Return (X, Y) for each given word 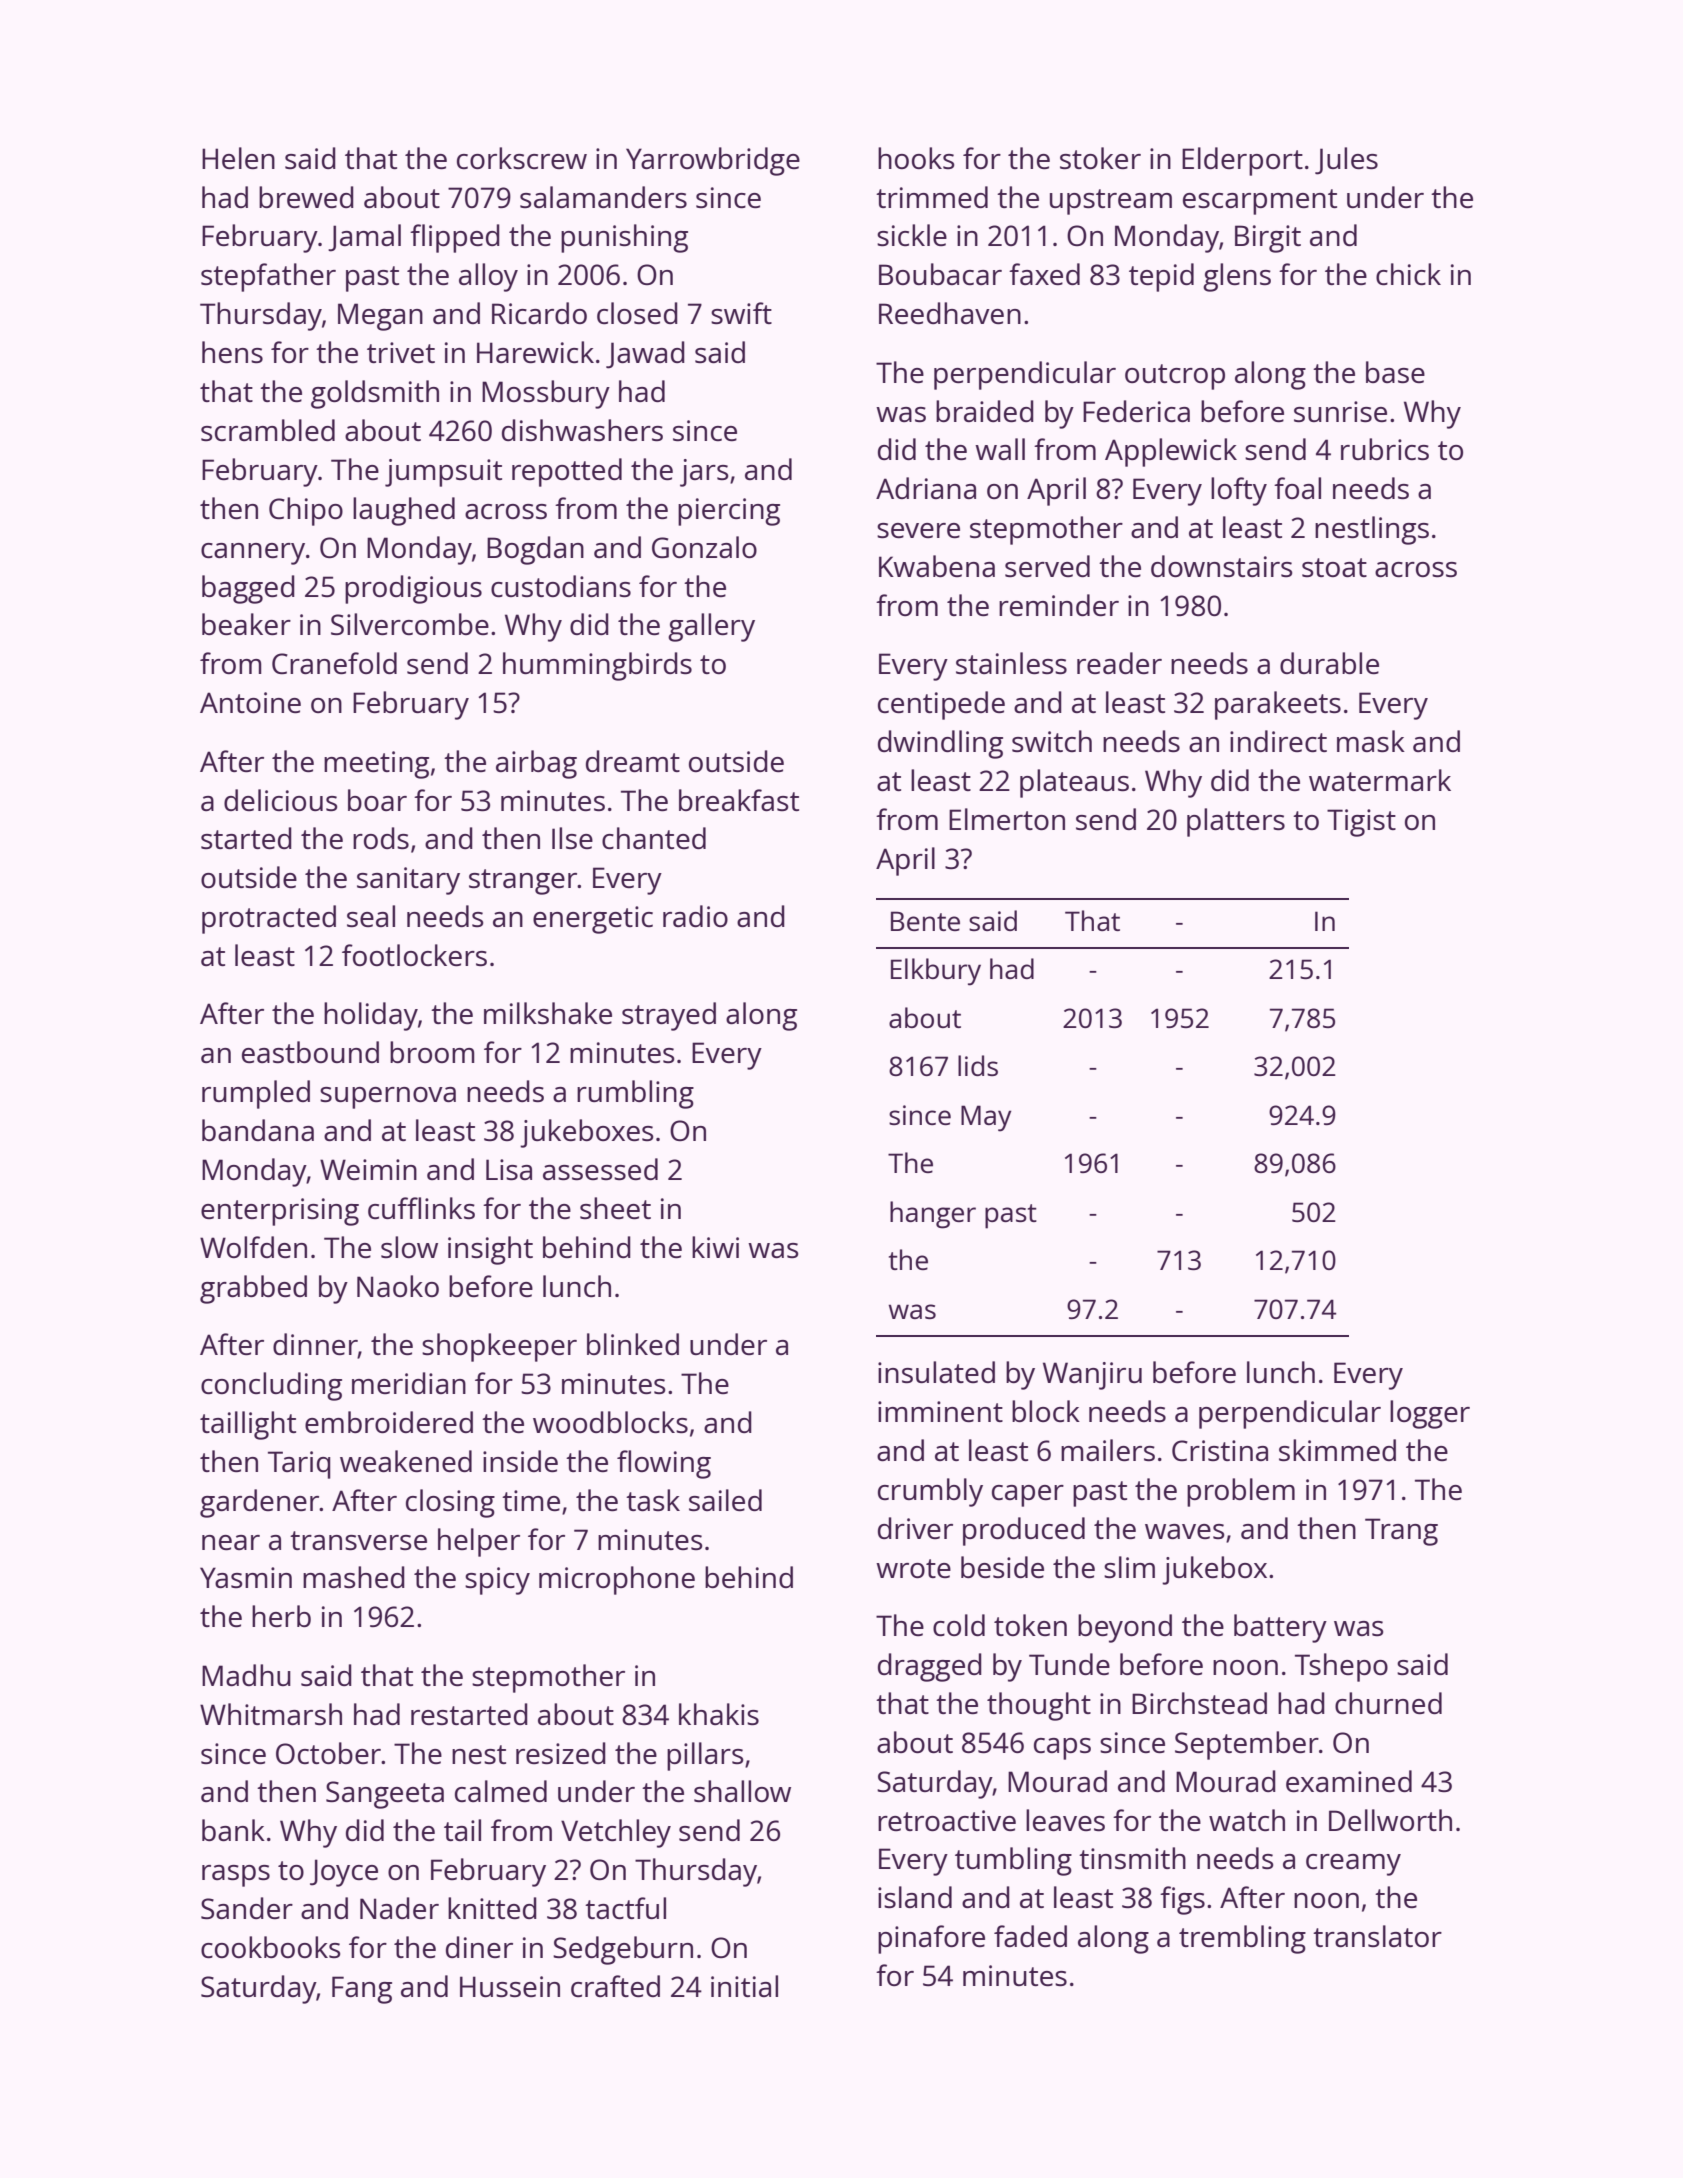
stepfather (268, 277)
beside (1002, 1567)
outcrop (1175, 377)
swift (741, 313)
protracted (269, 919)
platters (1236, 822)
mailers (1108, 1450)
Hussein (510, 1986)
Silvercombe (410, 624)
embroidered (389, 1422)
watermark (1380, 780)
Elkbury (936, 972)
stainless (1011, 663)
